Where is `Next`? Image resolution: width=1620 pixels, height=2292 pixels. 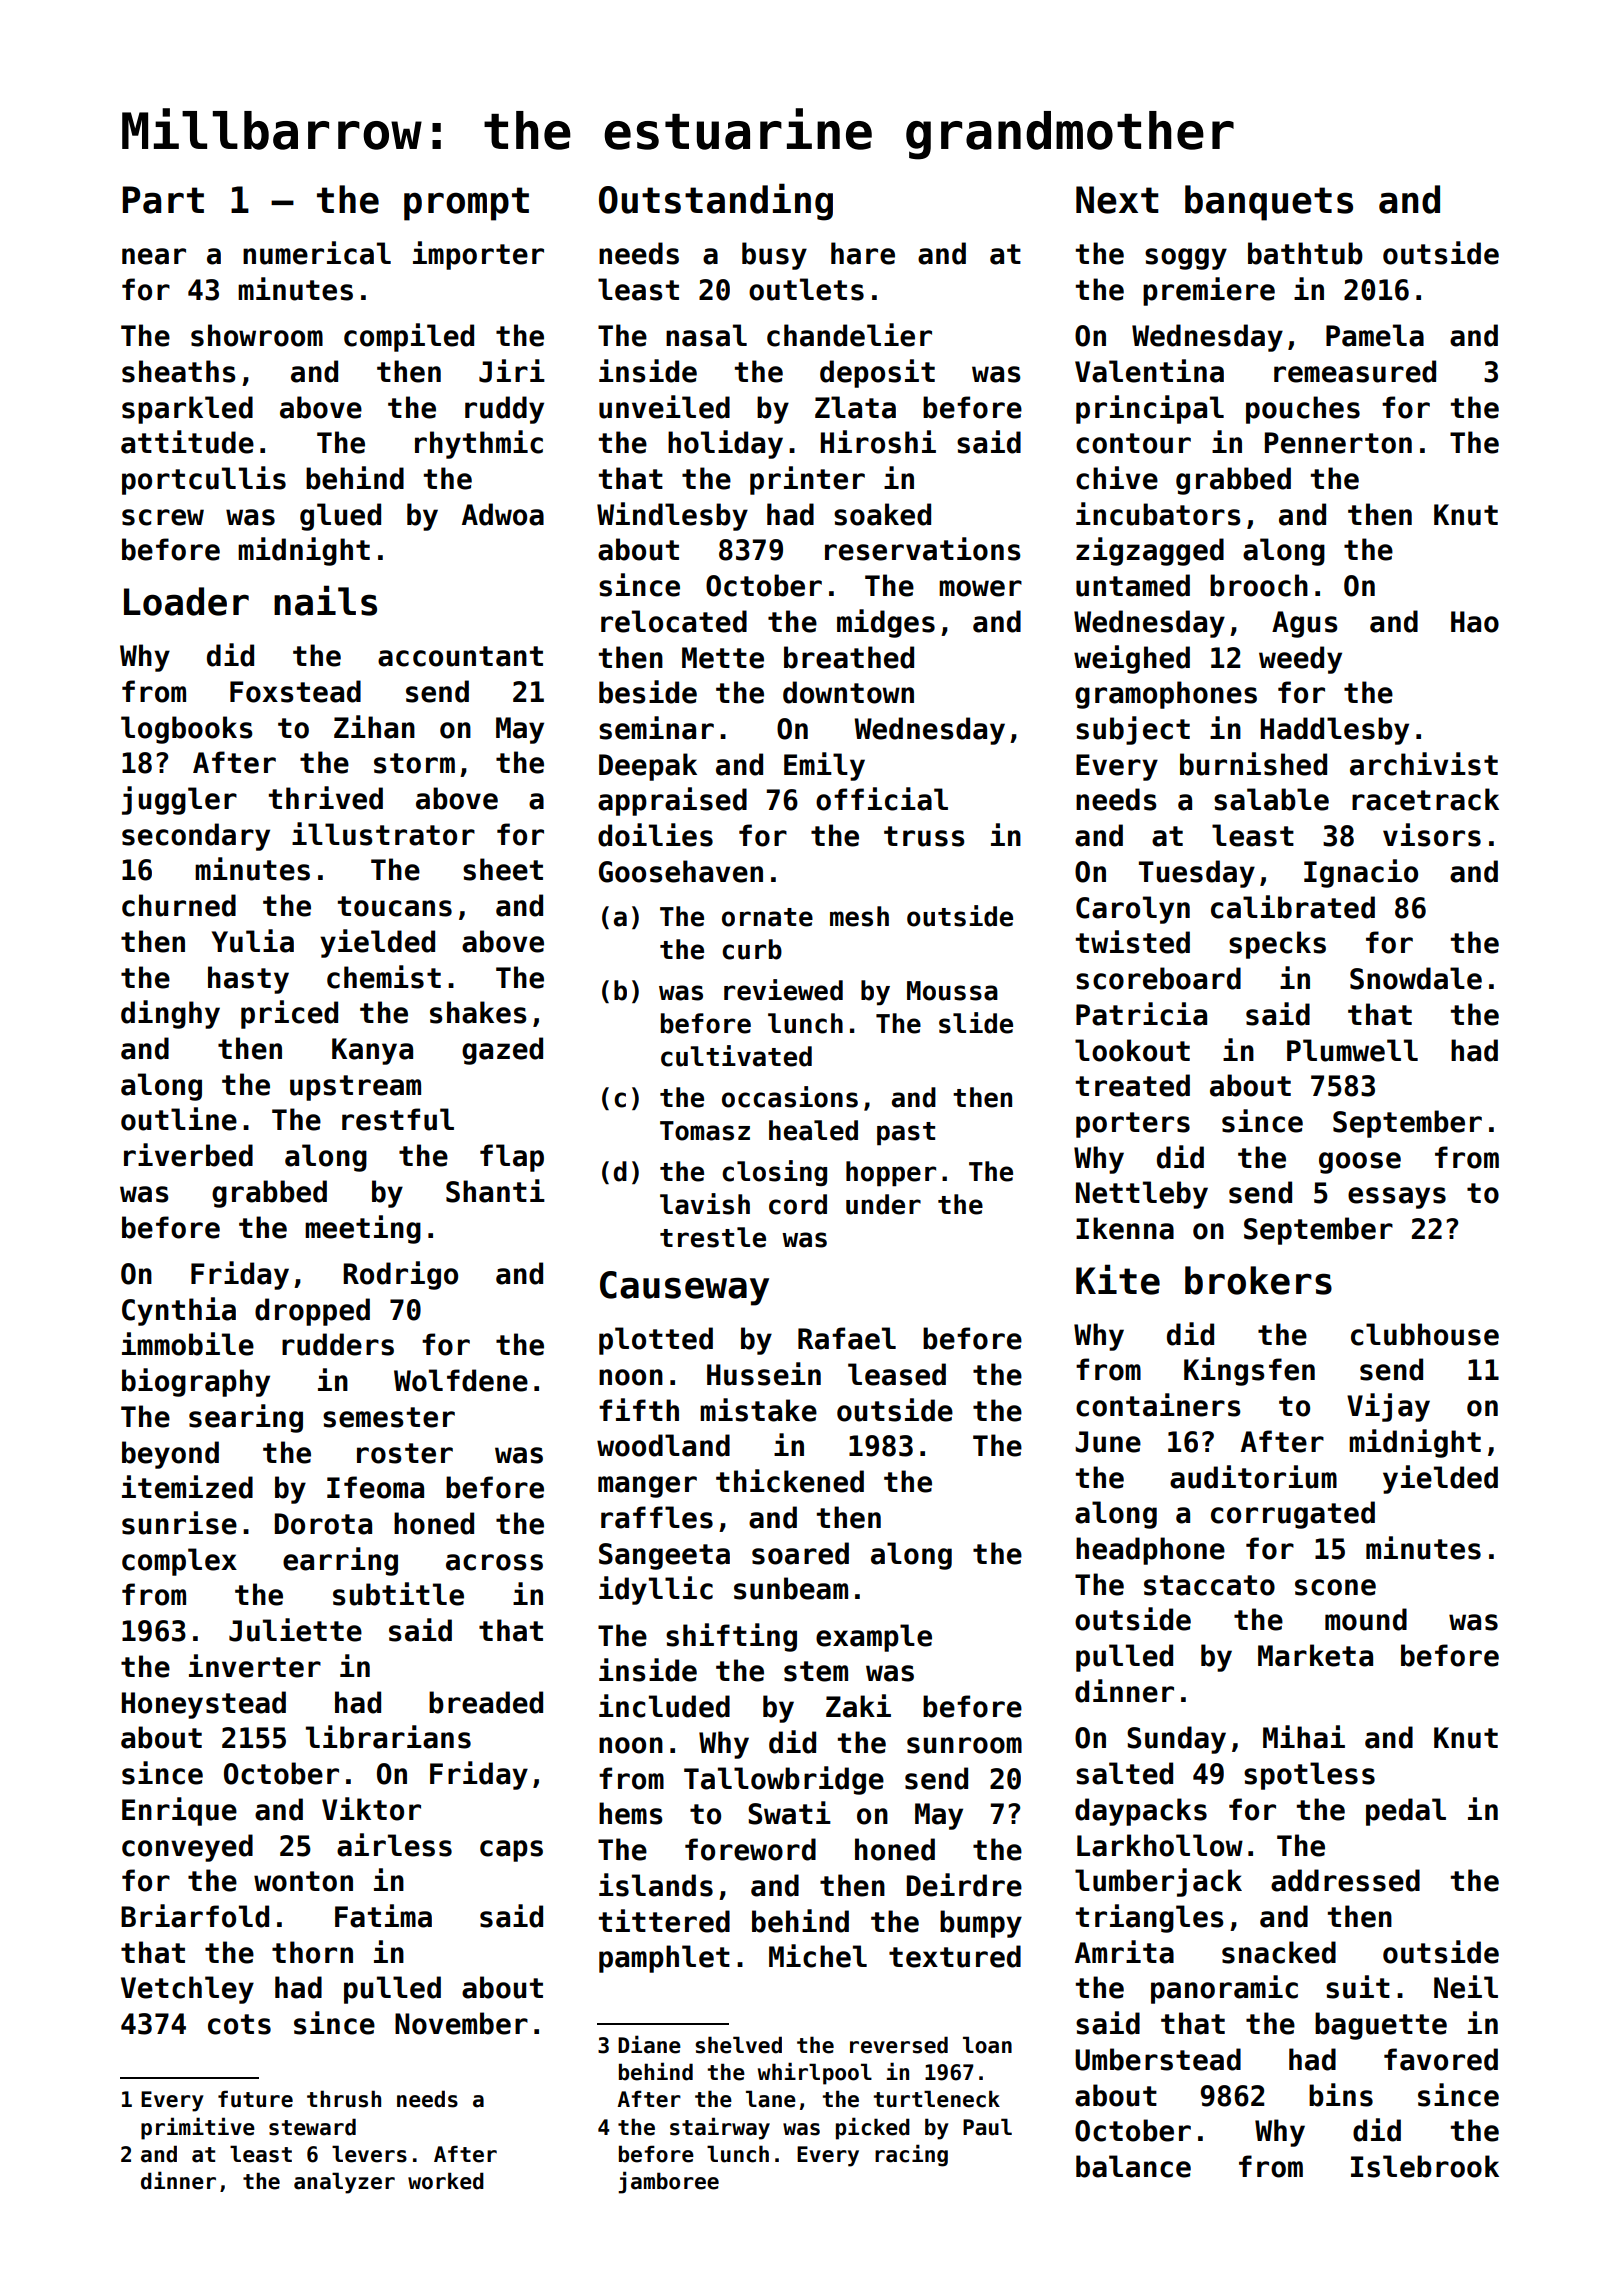 Next is located at coordinates (1117, 200).
